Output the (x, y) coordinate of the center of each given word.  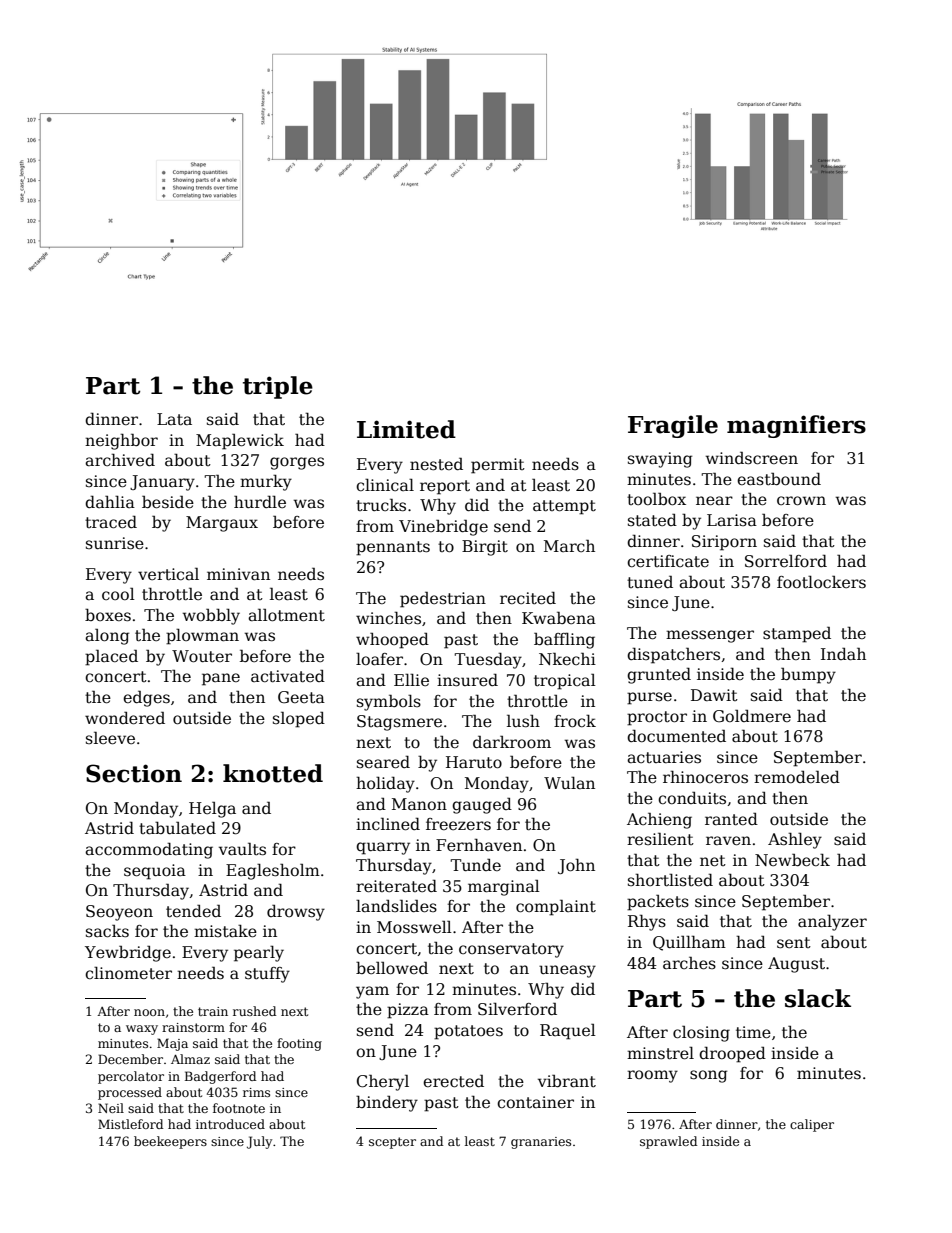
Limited (406, 429)
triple (278, 387)
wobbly (211, 616)
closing (701, 1033)
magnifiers (796, 426)
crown (801, 501)
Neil (111, 1108)
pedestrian (443, 599)
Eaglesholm (273, 871)
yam (372, 992)
